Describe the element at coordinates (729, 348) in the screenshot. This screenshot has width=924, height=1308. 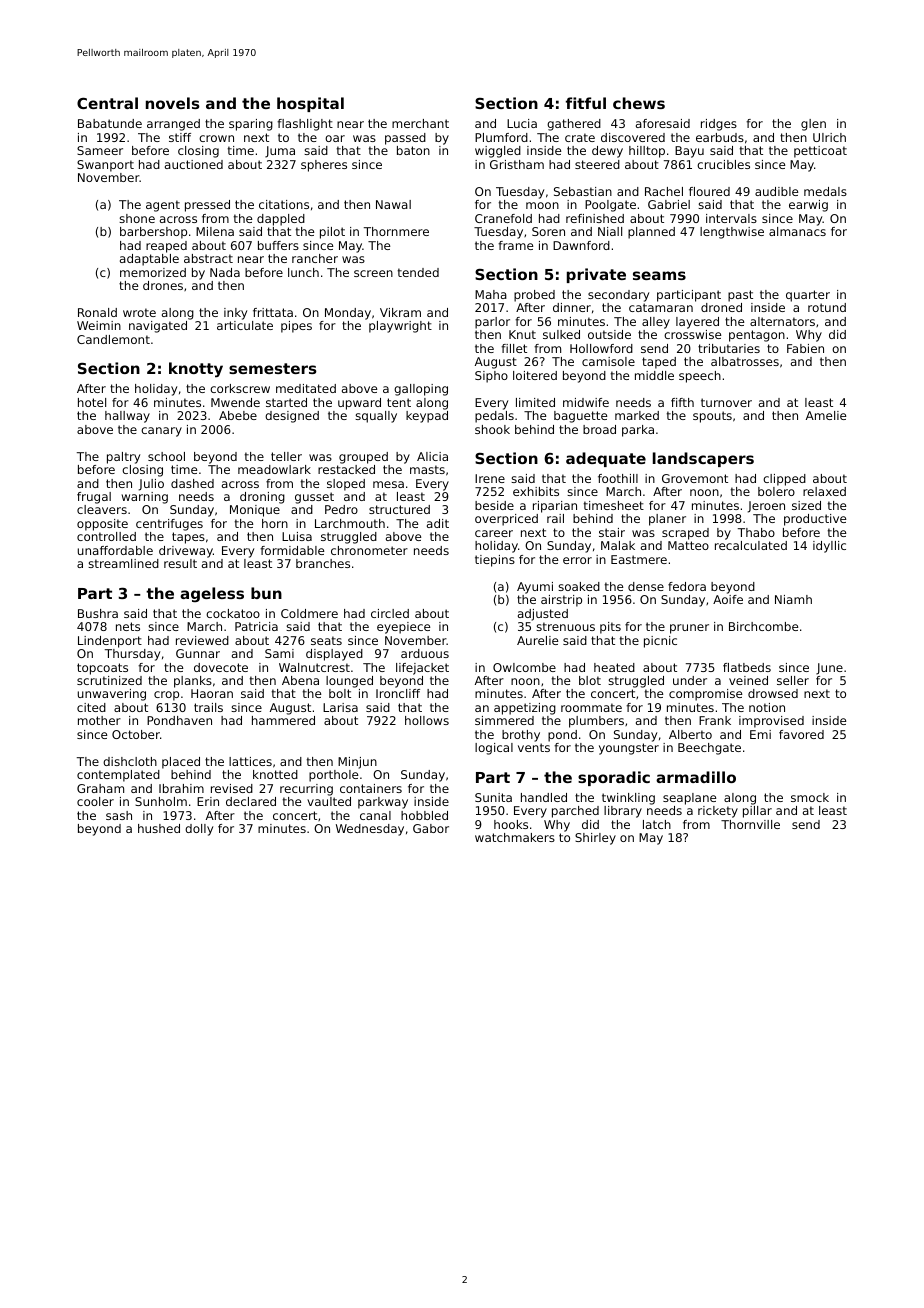
I see `tributaries` at that location.
